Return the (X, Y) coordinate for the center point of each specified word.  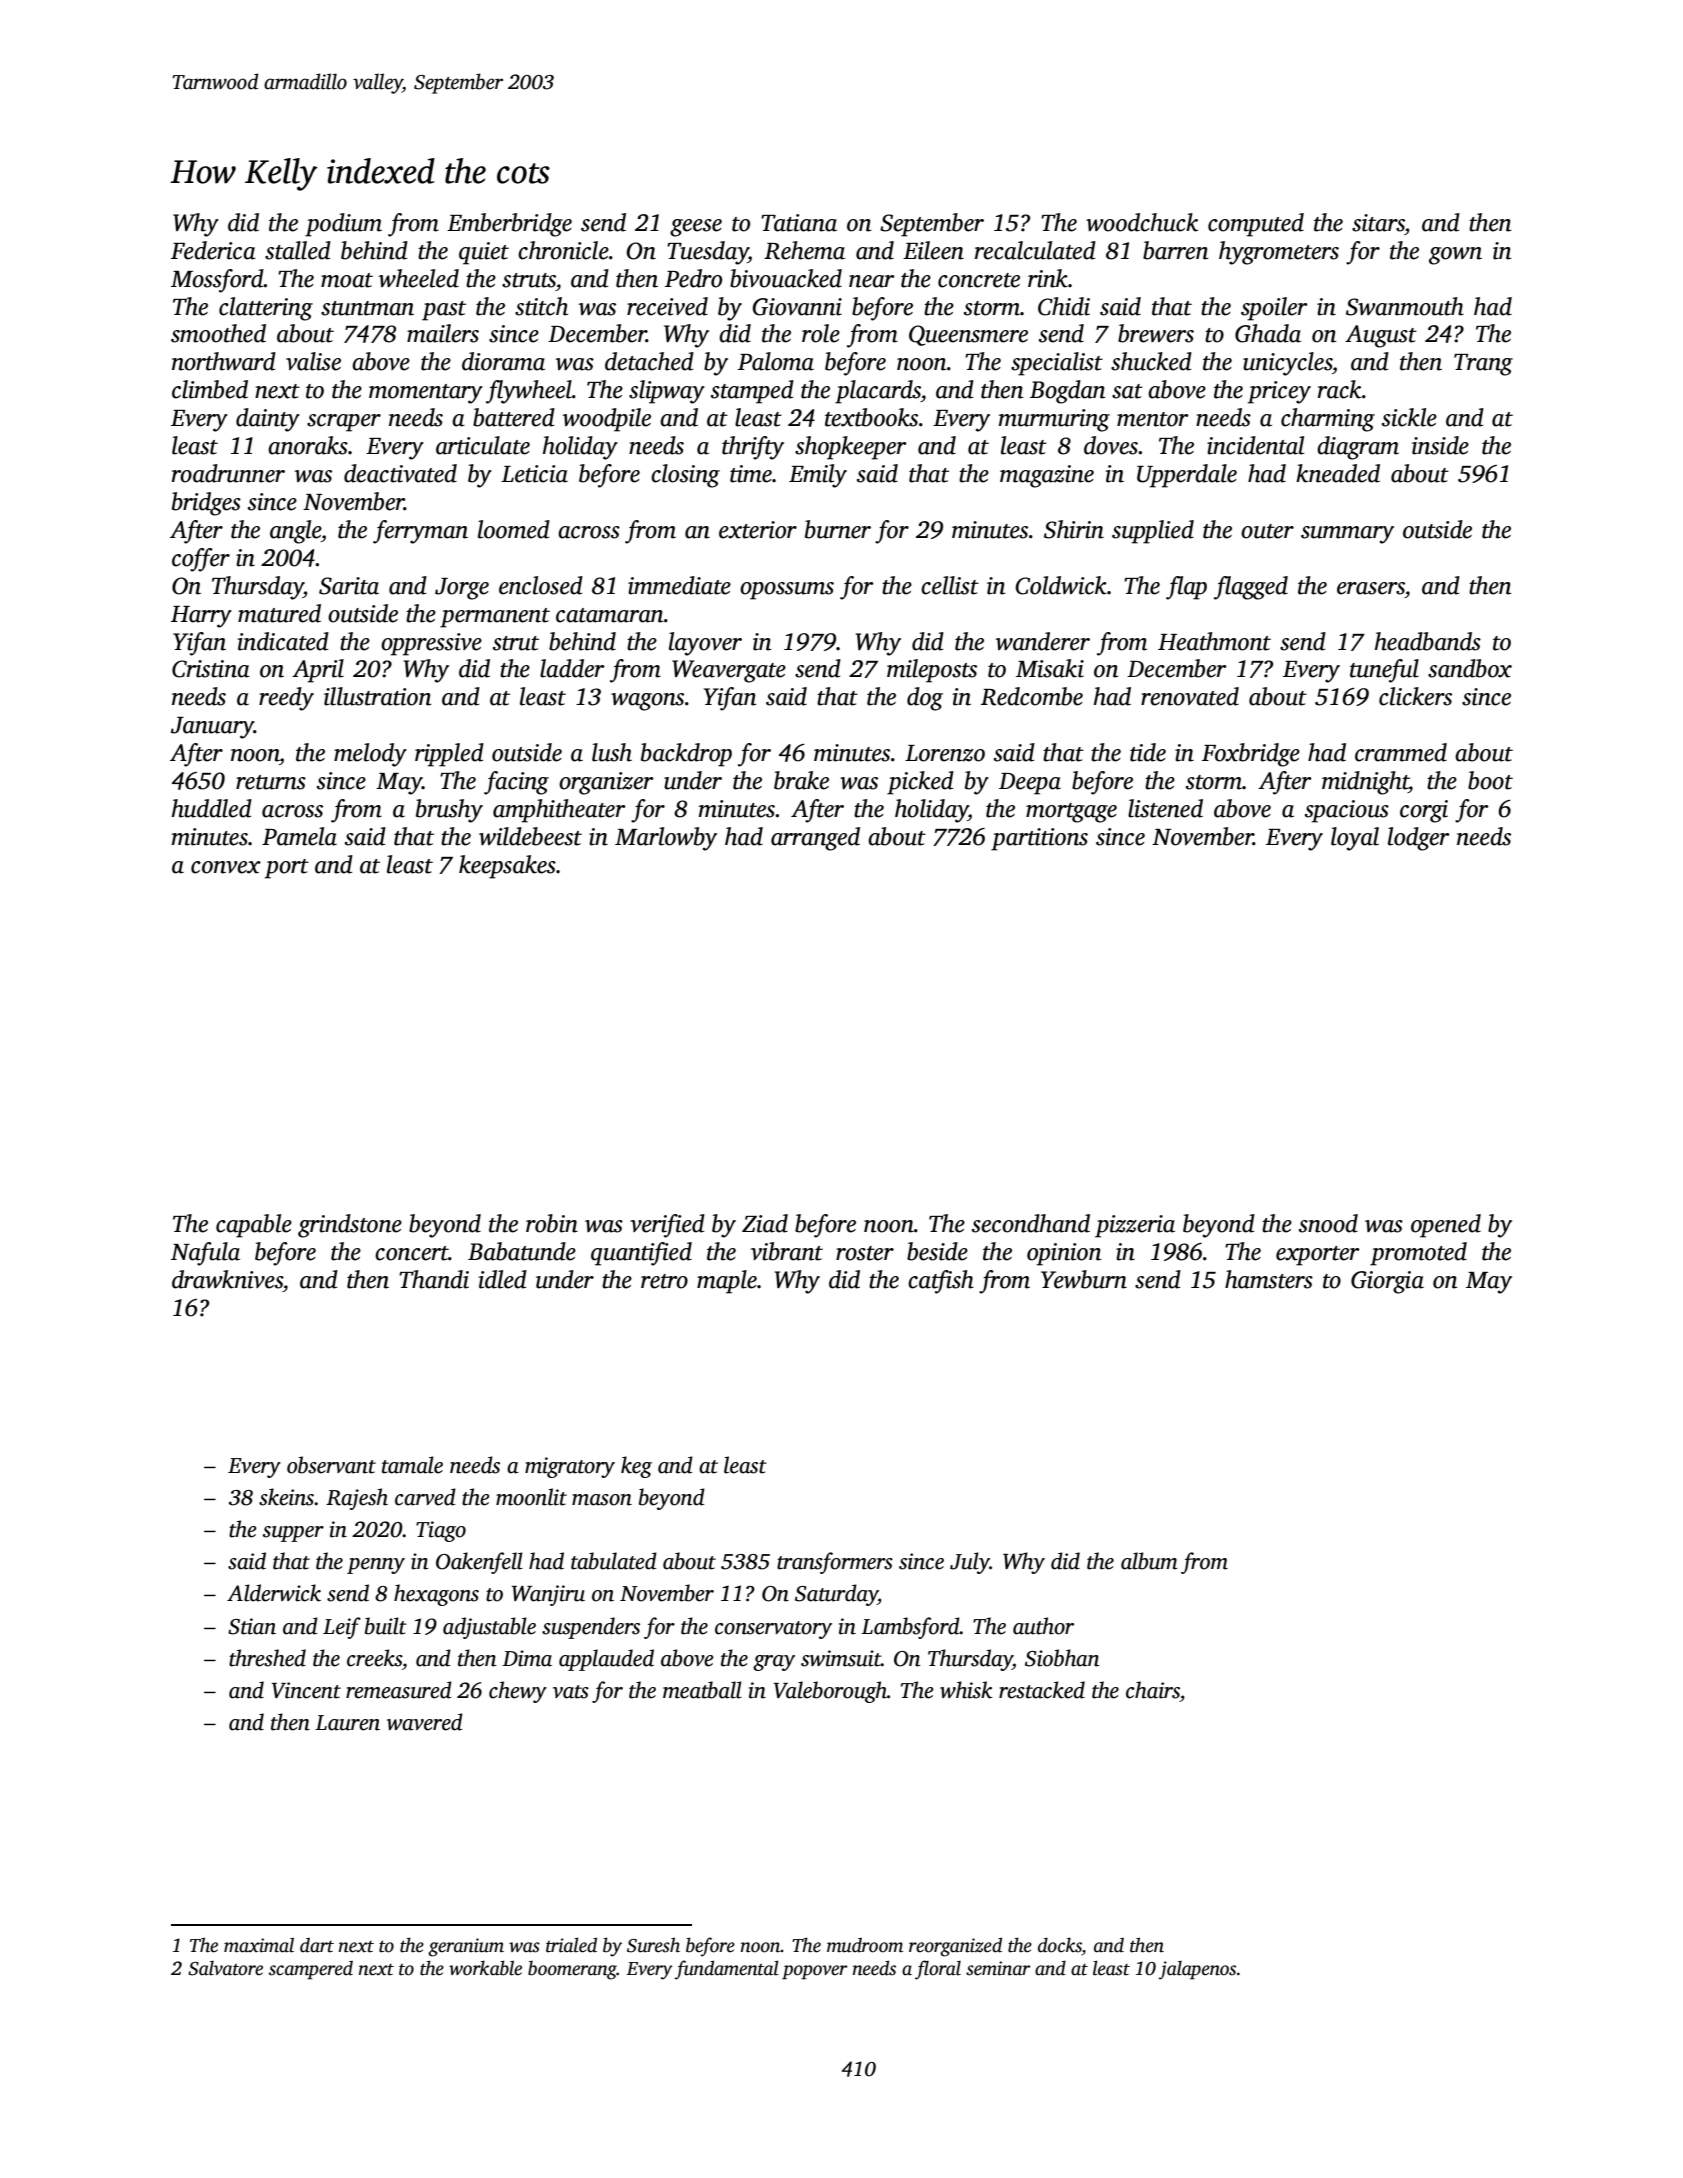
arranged (815, 839)
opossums (787, 591)
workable (485, 1968)
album (1149, 1561)
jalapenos (1197, 1970)
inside (1440, 445)
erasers (1371, 588)
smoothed (218, 333)
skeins (286, 1497)
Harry (201, 617)
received (667, 306)
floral (938, 1970)
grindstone (350, 1226)
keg (636, 1467)
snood (1328, 1223)
